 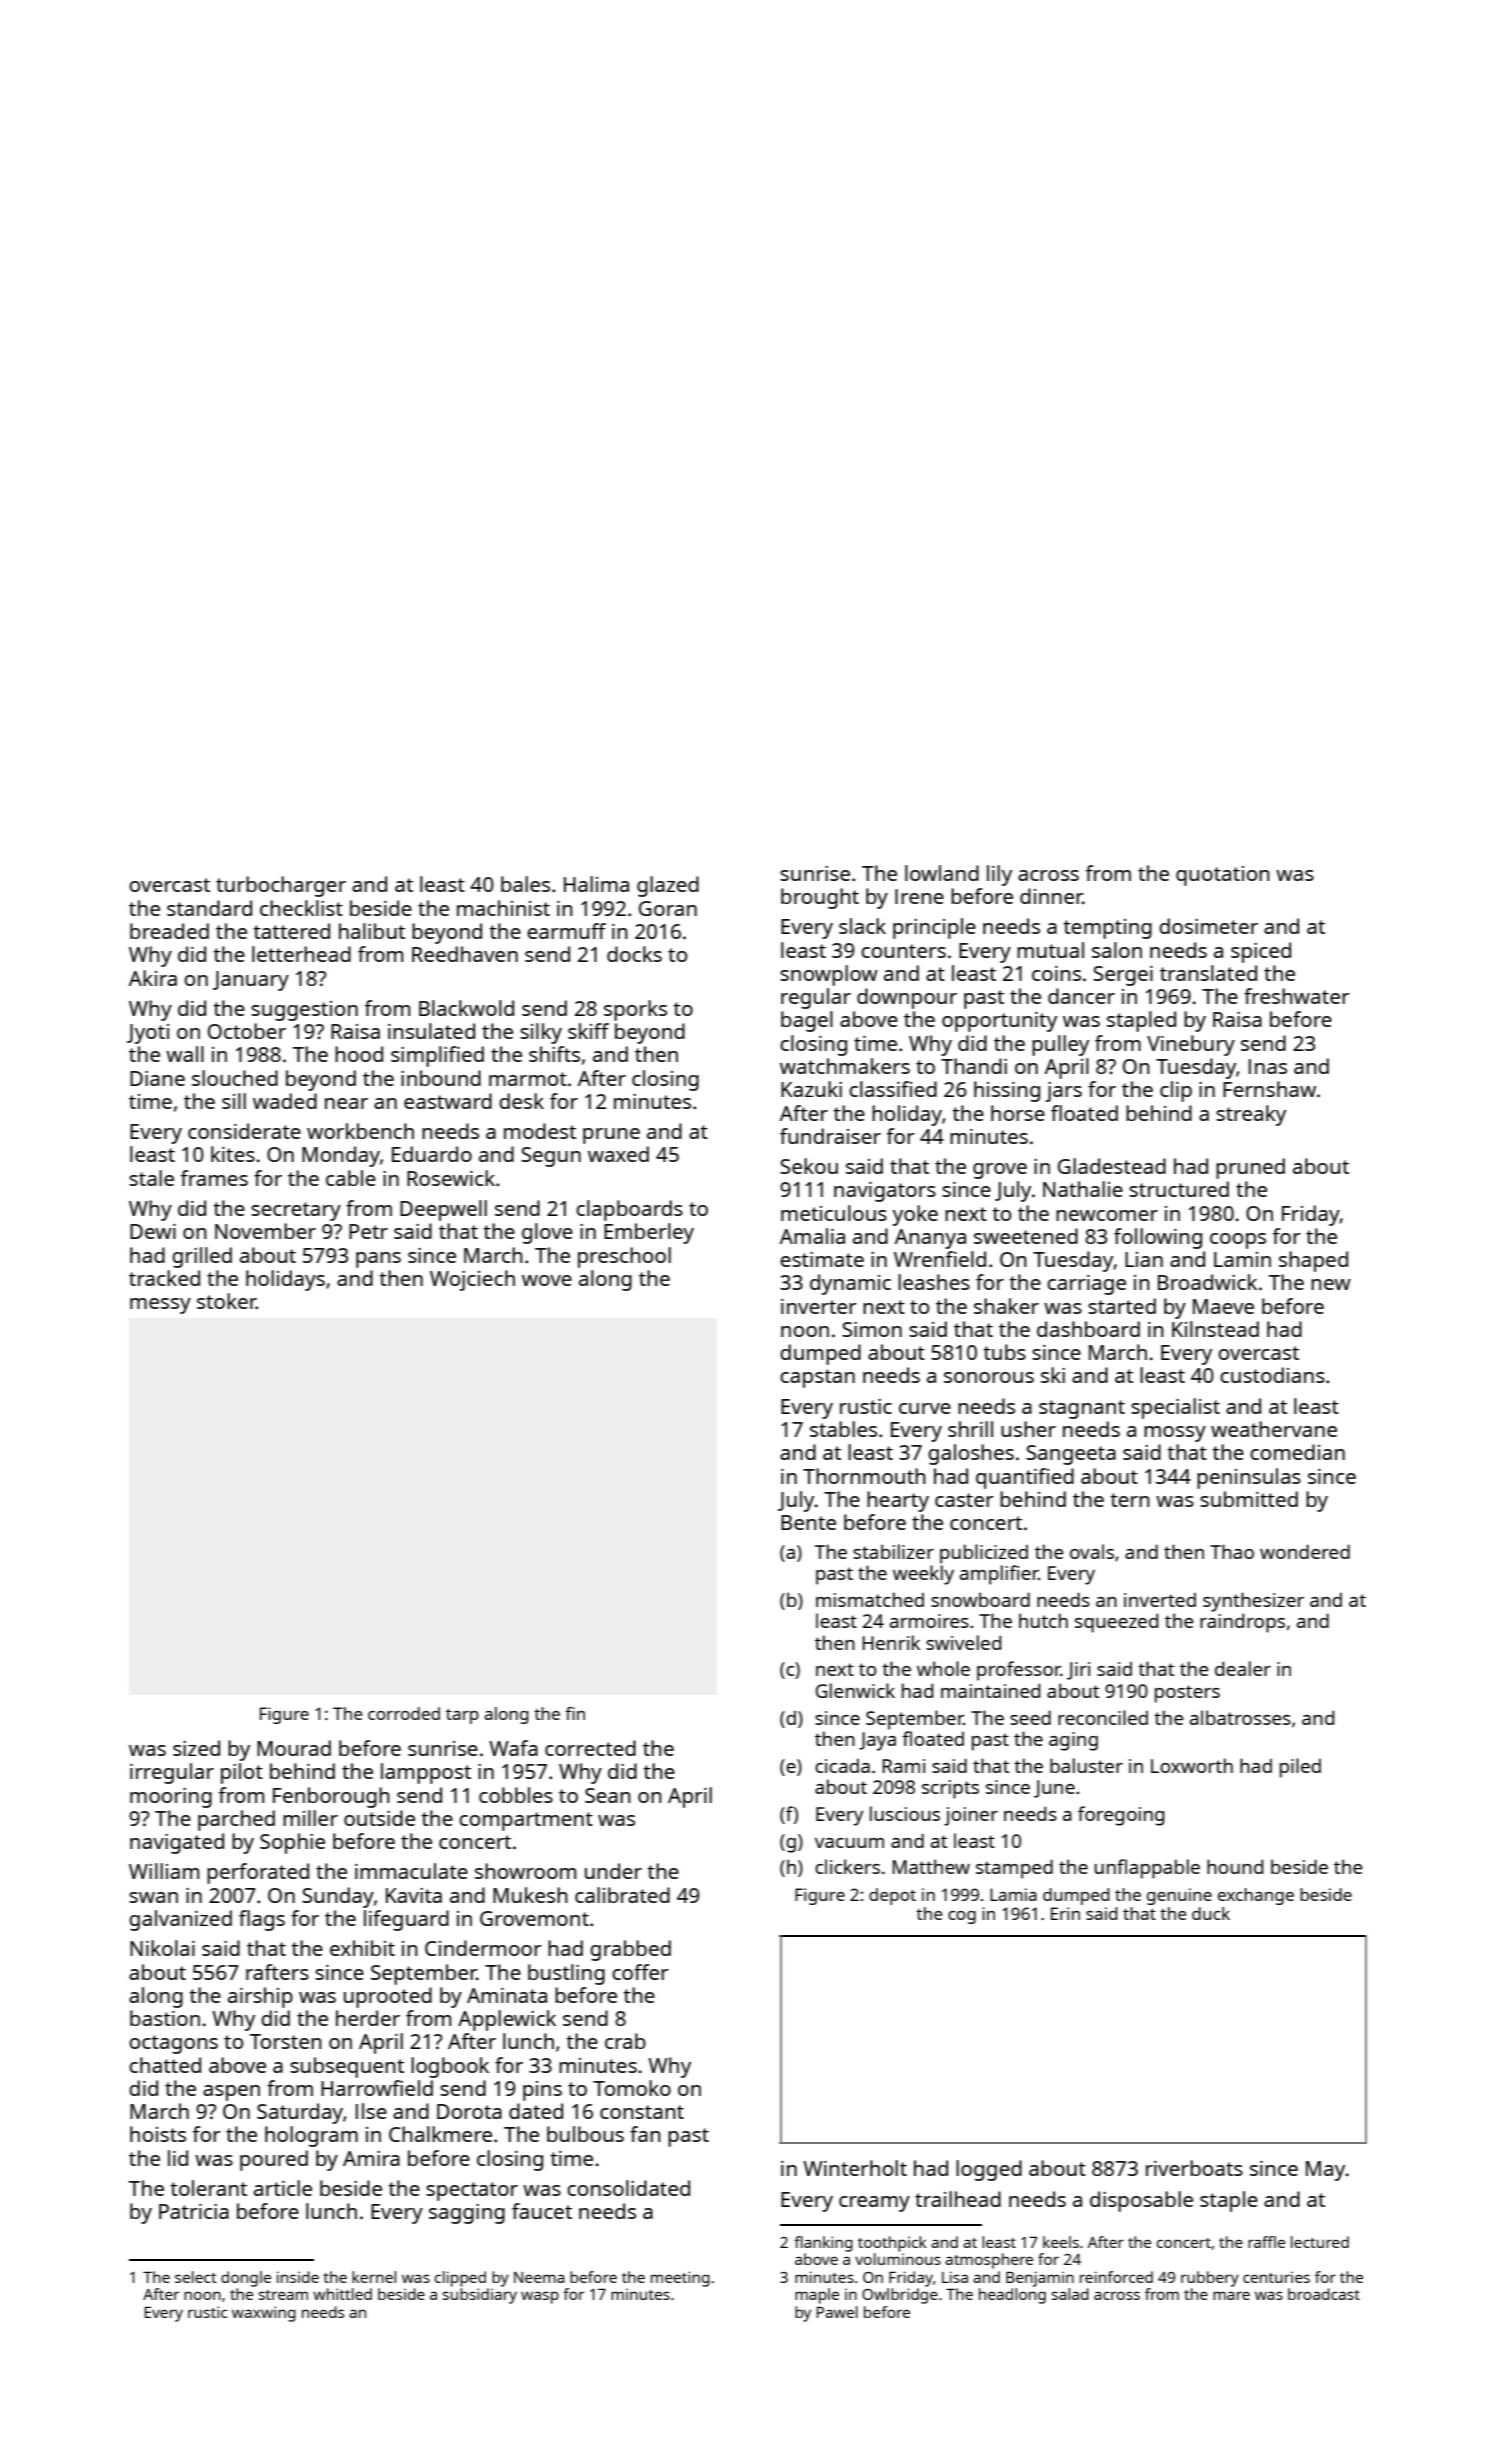 I want to click on capstan, so click(x=817, y=1378).
